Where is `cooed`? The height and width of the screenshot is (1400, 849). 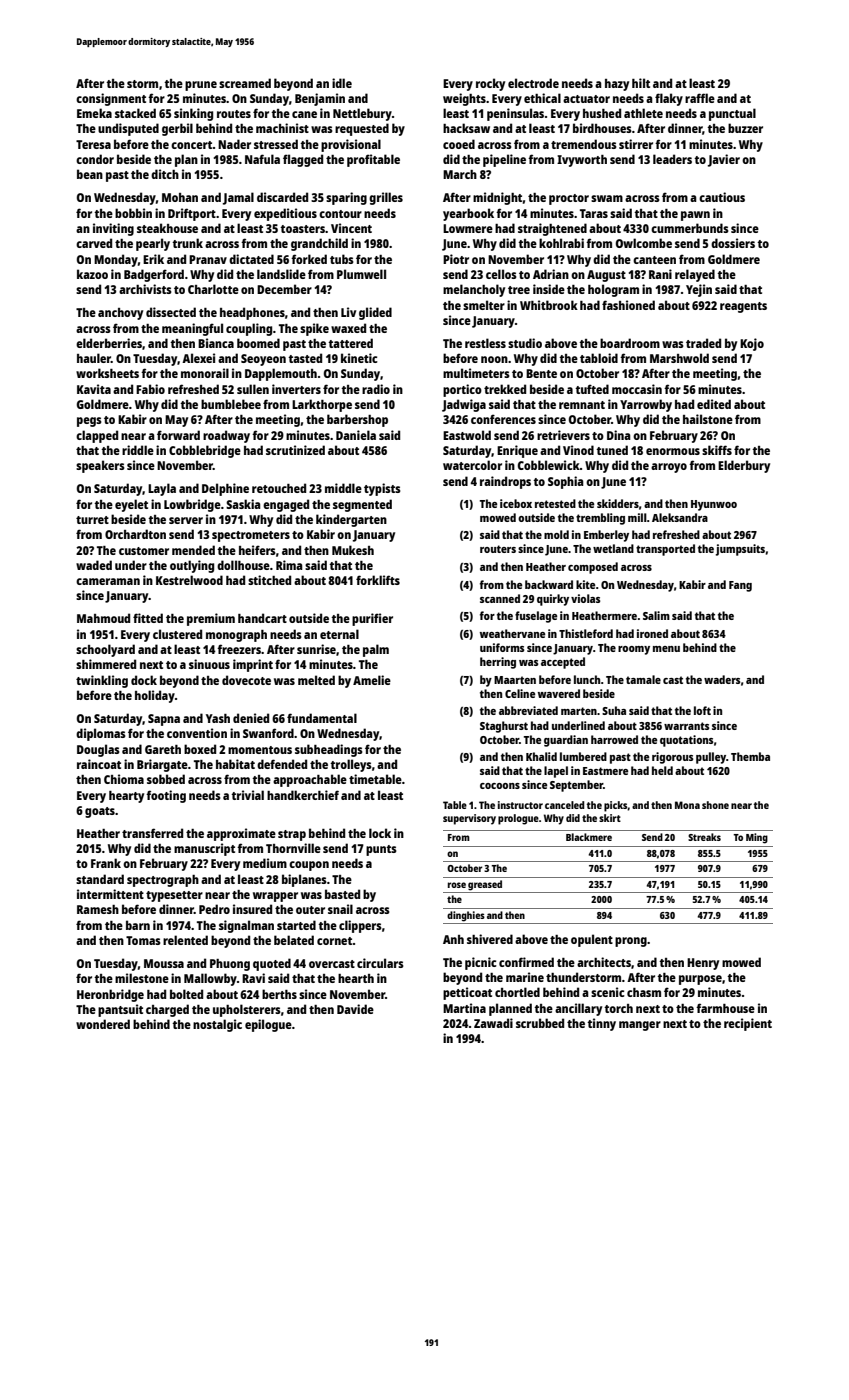
cooed is located at coordinates (459, 144).
